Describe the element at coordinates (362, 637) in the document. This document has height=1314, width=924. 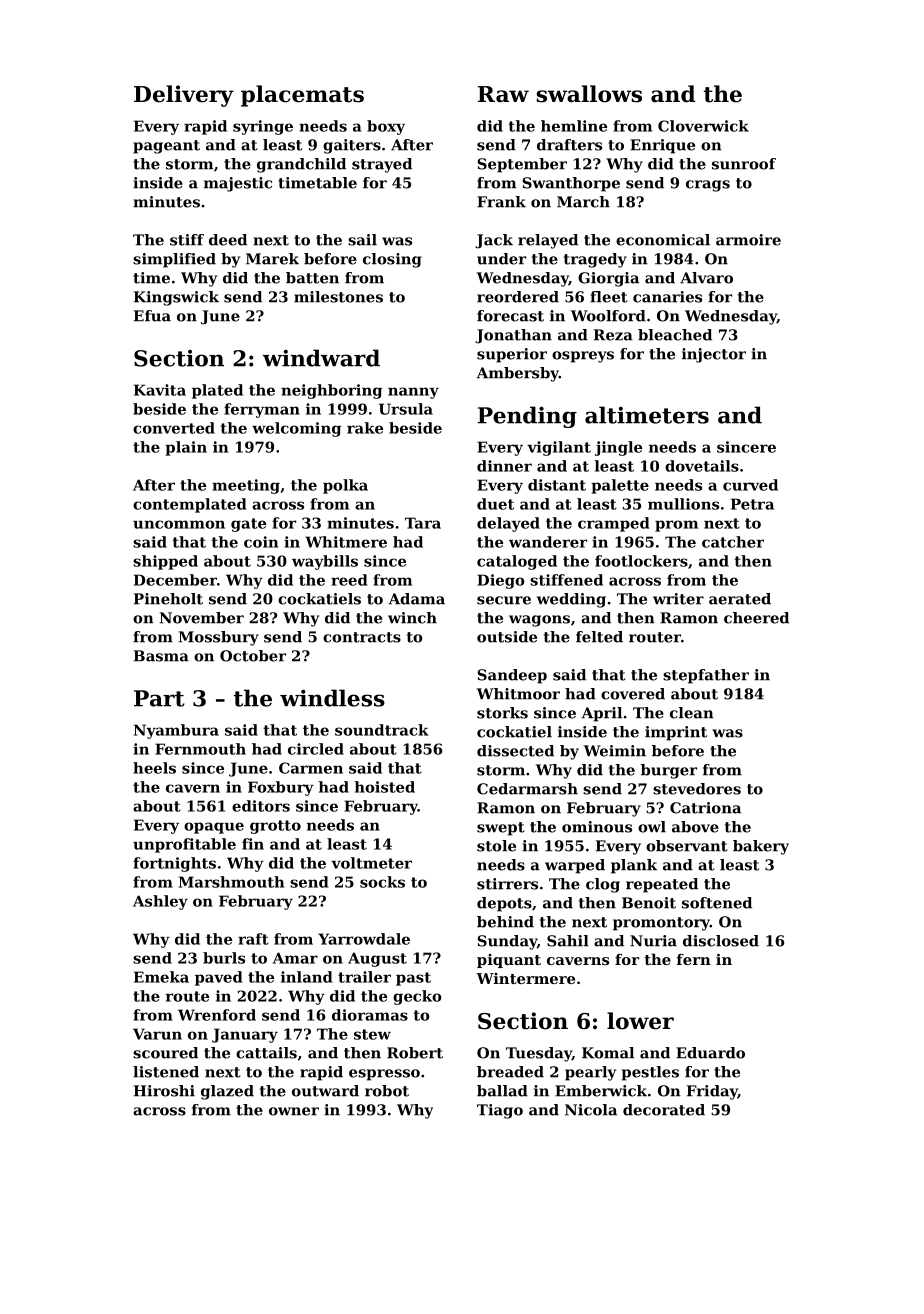
I see `contracts` at that location.
